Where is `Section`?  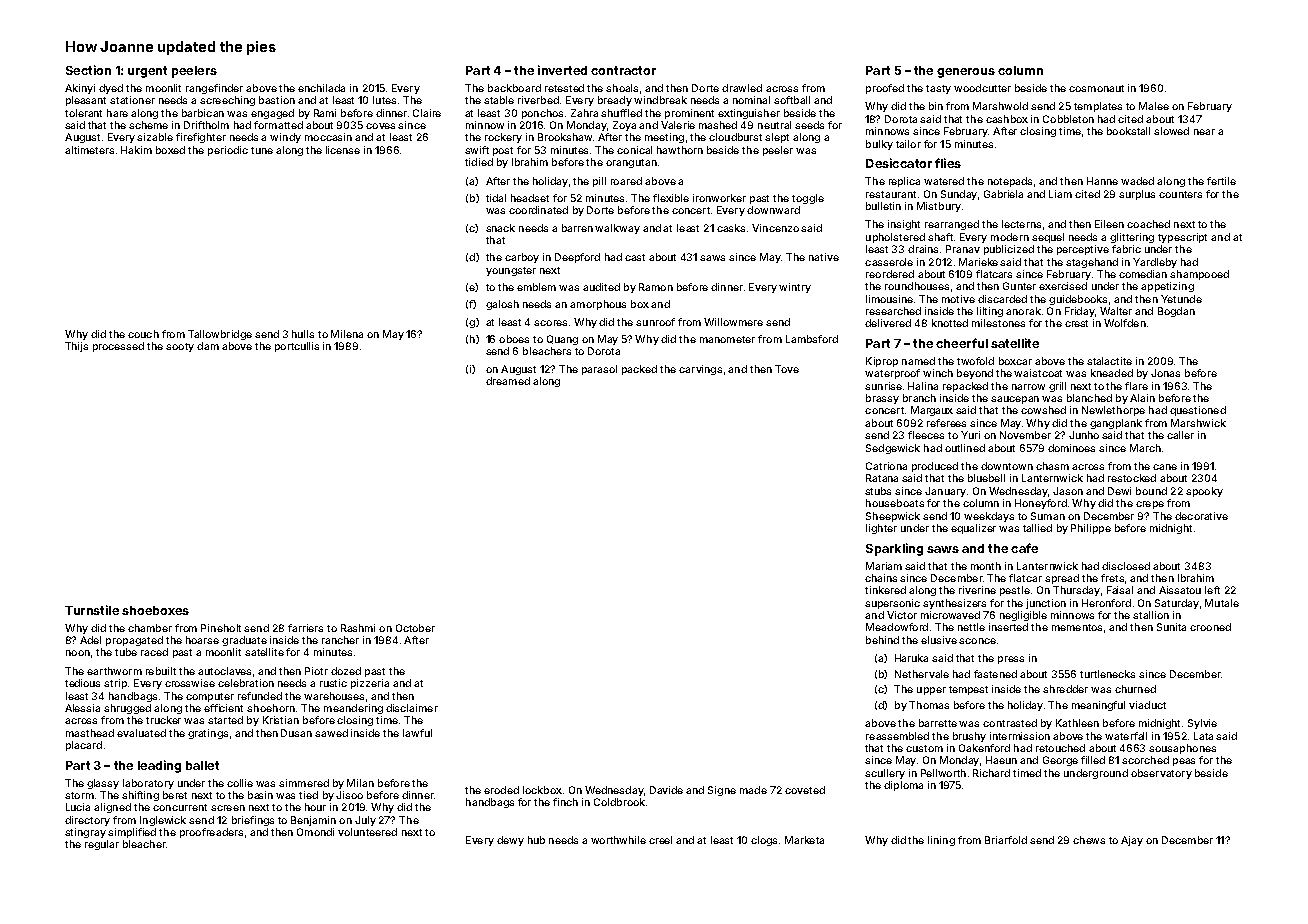 Section is located at coordinates (88, 70).
